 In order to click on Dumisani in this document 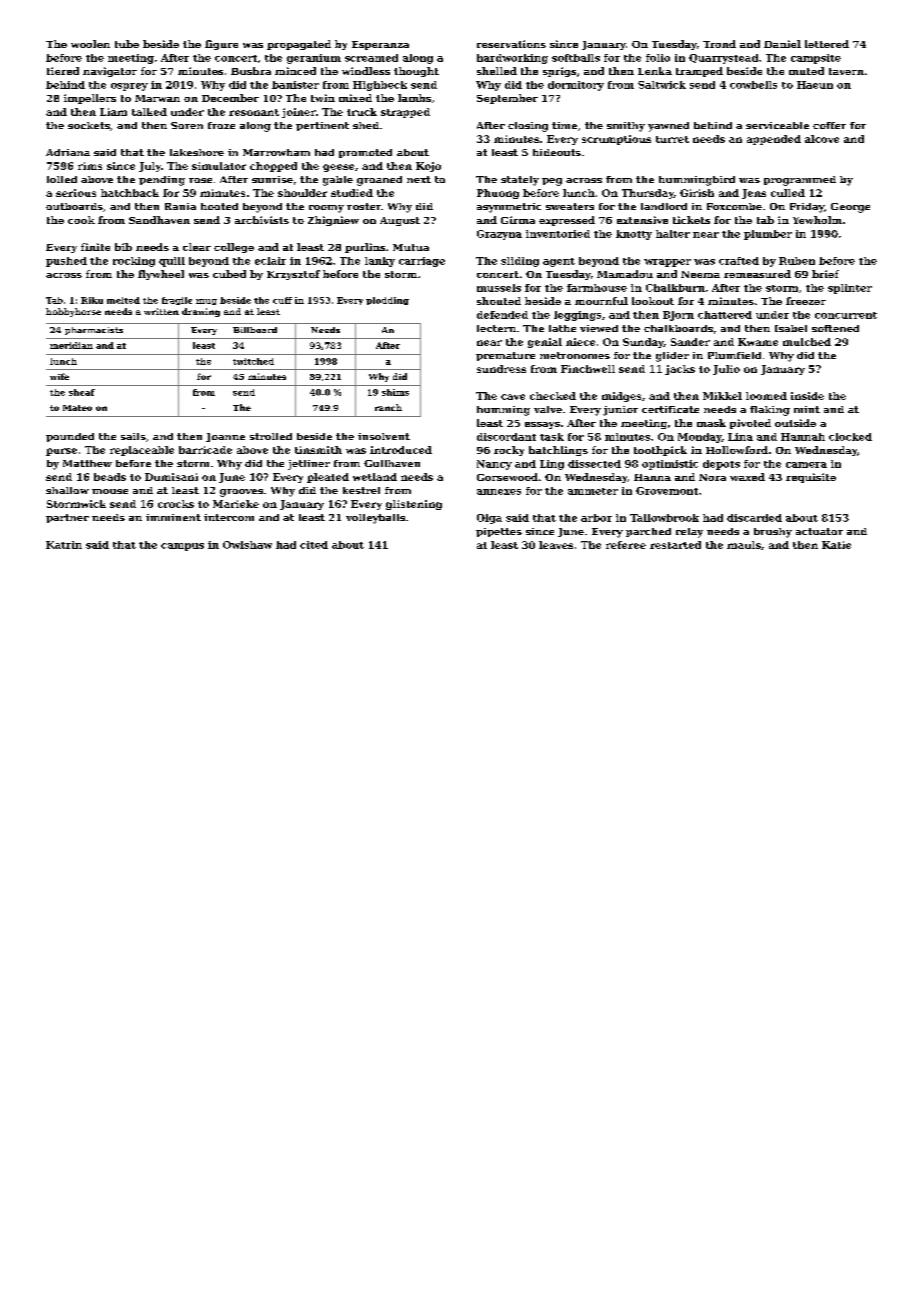, I will do `click(171, 477)`.
